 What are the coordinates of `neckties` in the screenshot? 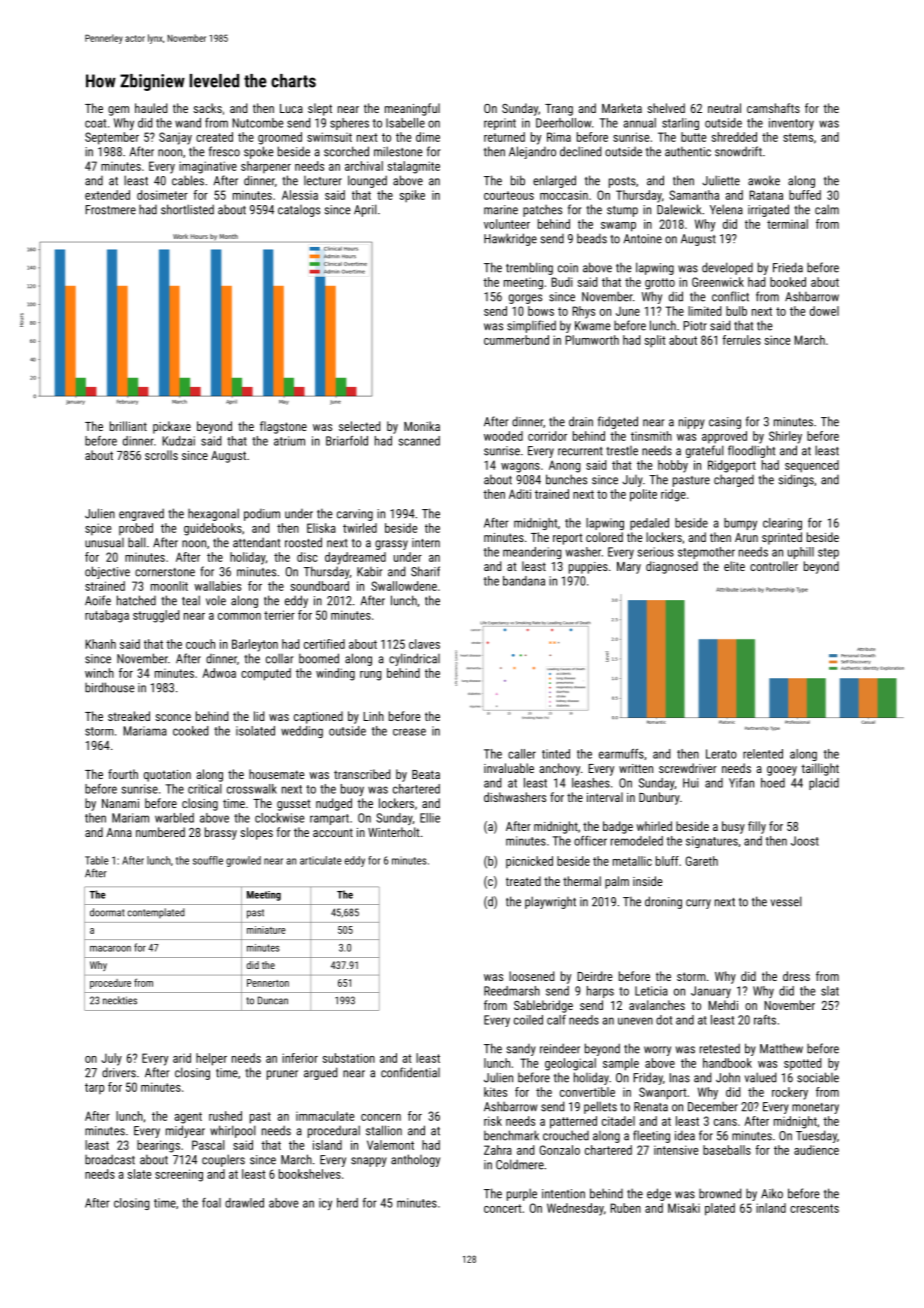 It's located at (120, 1000).
